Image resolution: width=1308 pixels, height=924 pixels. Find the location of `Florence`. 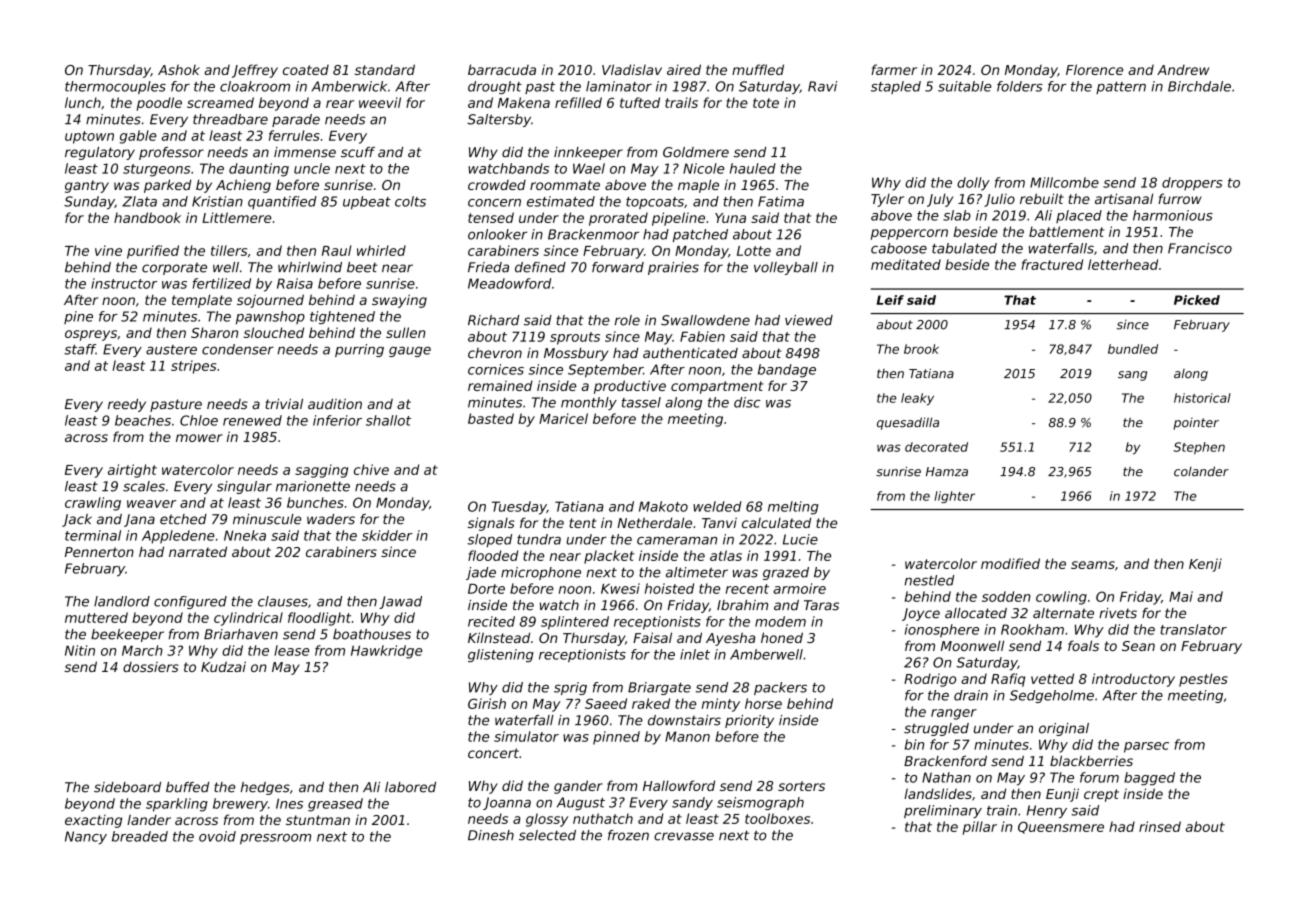

Florence is located at coordinates (1094, 69).
